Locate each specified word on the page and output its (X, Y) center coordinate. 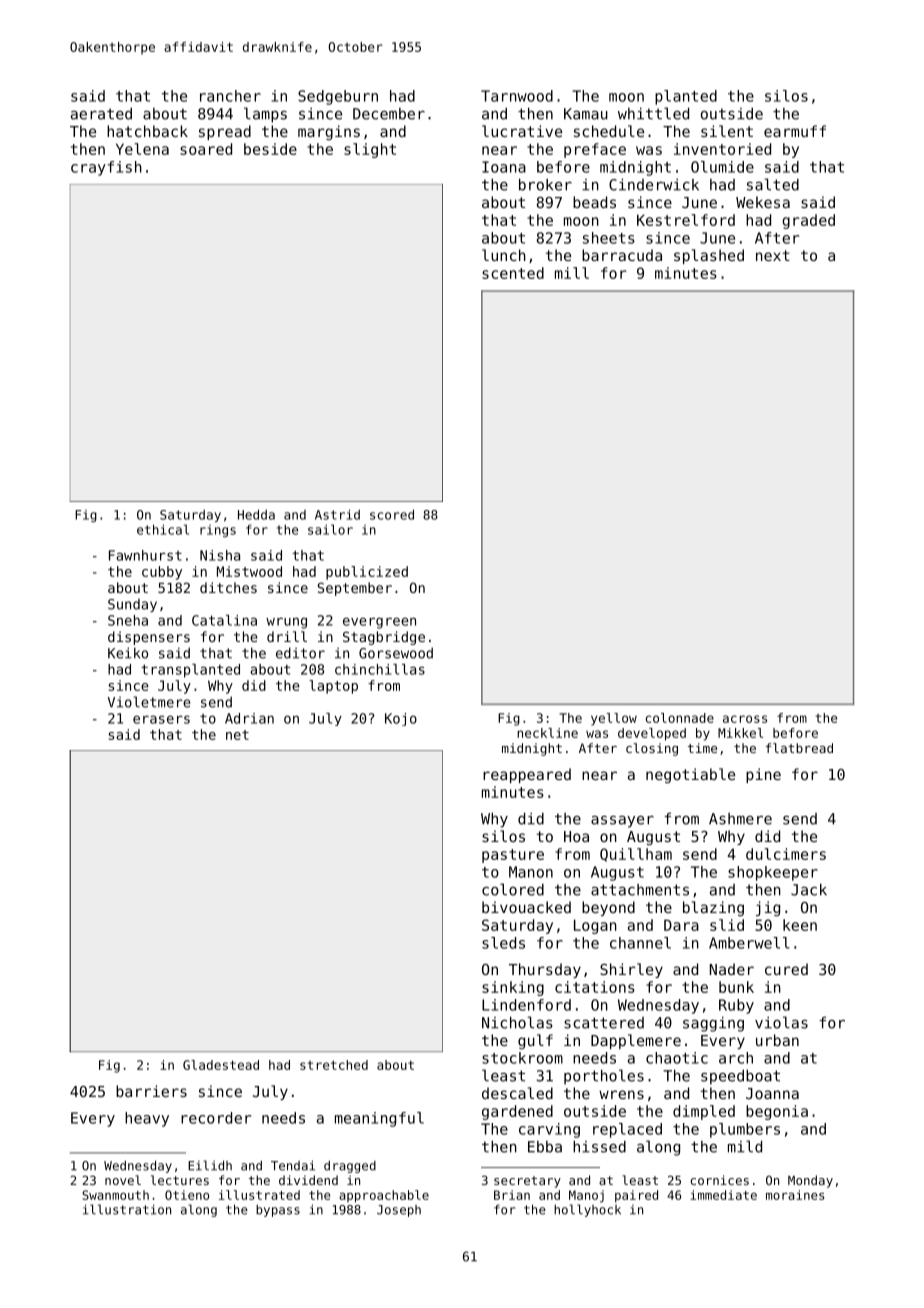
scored (392, 514)
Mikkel (740, 733)
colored (513, 889)
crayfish (106, 168)
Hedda (256, 514)
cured (786, 969)
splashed (709, 256)
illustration (127, 1209)
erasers (161, 719)
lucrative (522, 131)
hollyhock (587, 1210)
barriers (151, 1091)
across (745, 719)
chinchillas (380, 669)
